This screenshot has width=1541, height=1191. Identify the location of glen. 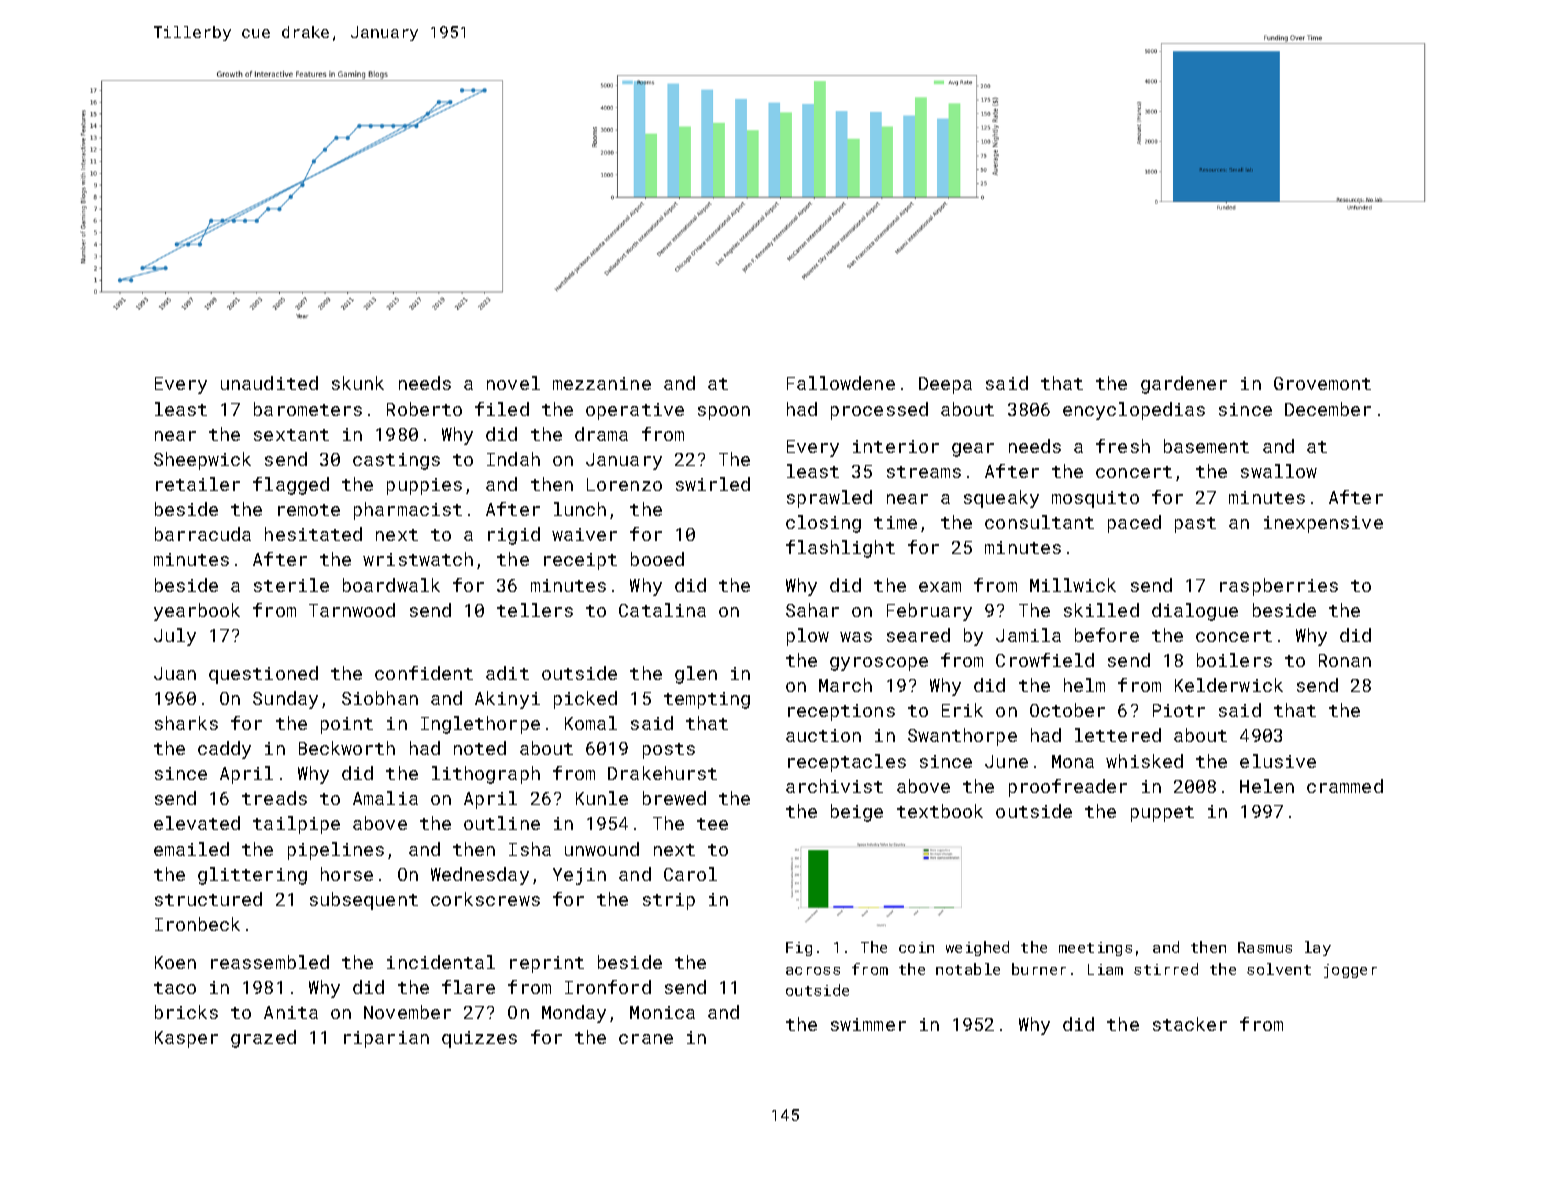
(696, 675).
